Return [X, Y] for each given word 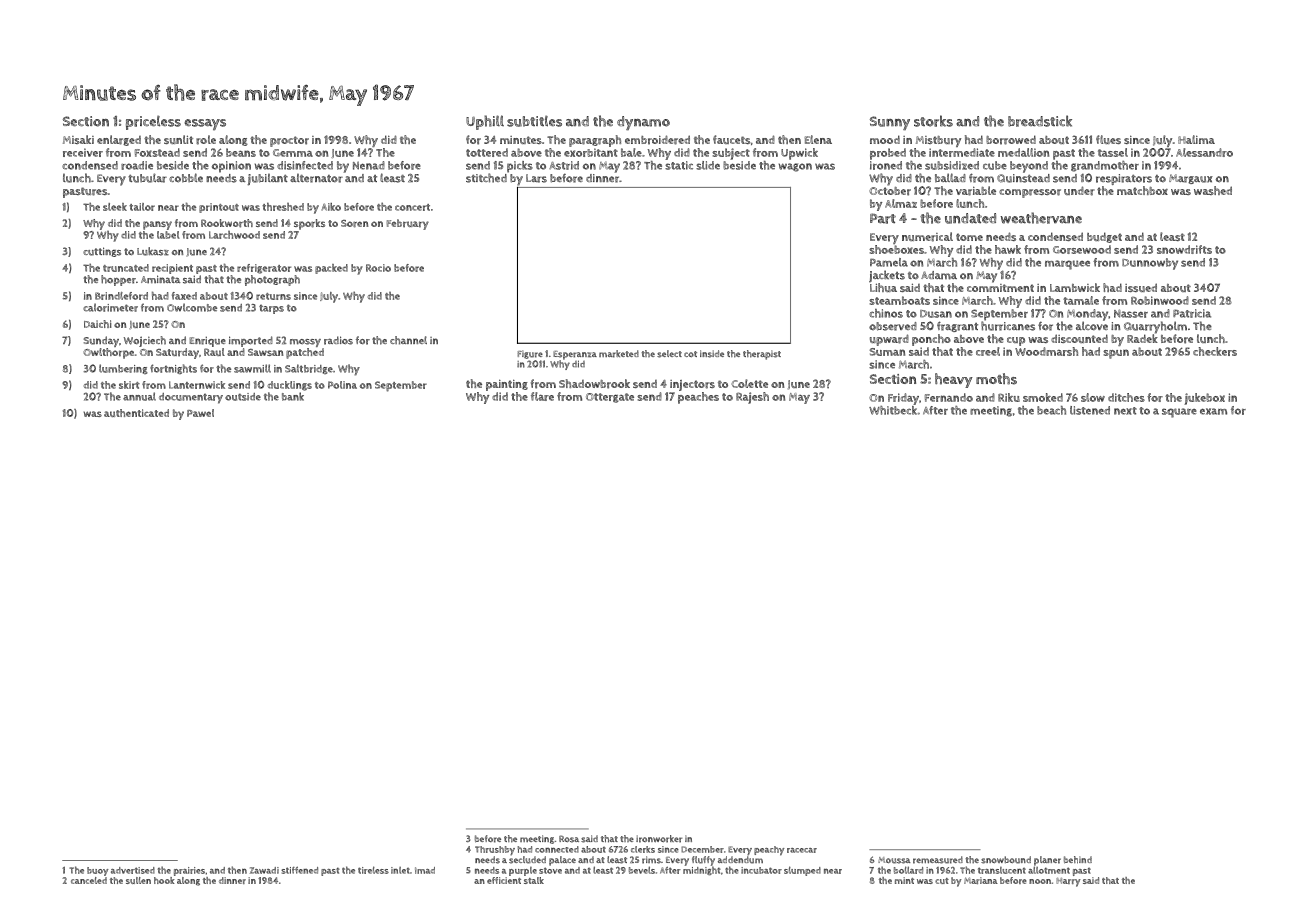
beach [1051, 410]
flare [542, 396]
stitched [486, 178]
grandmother [1105, 166]
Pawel [200, 413]
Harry [1068, 882]
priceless [153, 122]
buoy [98, 871]
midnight [702, 870]
